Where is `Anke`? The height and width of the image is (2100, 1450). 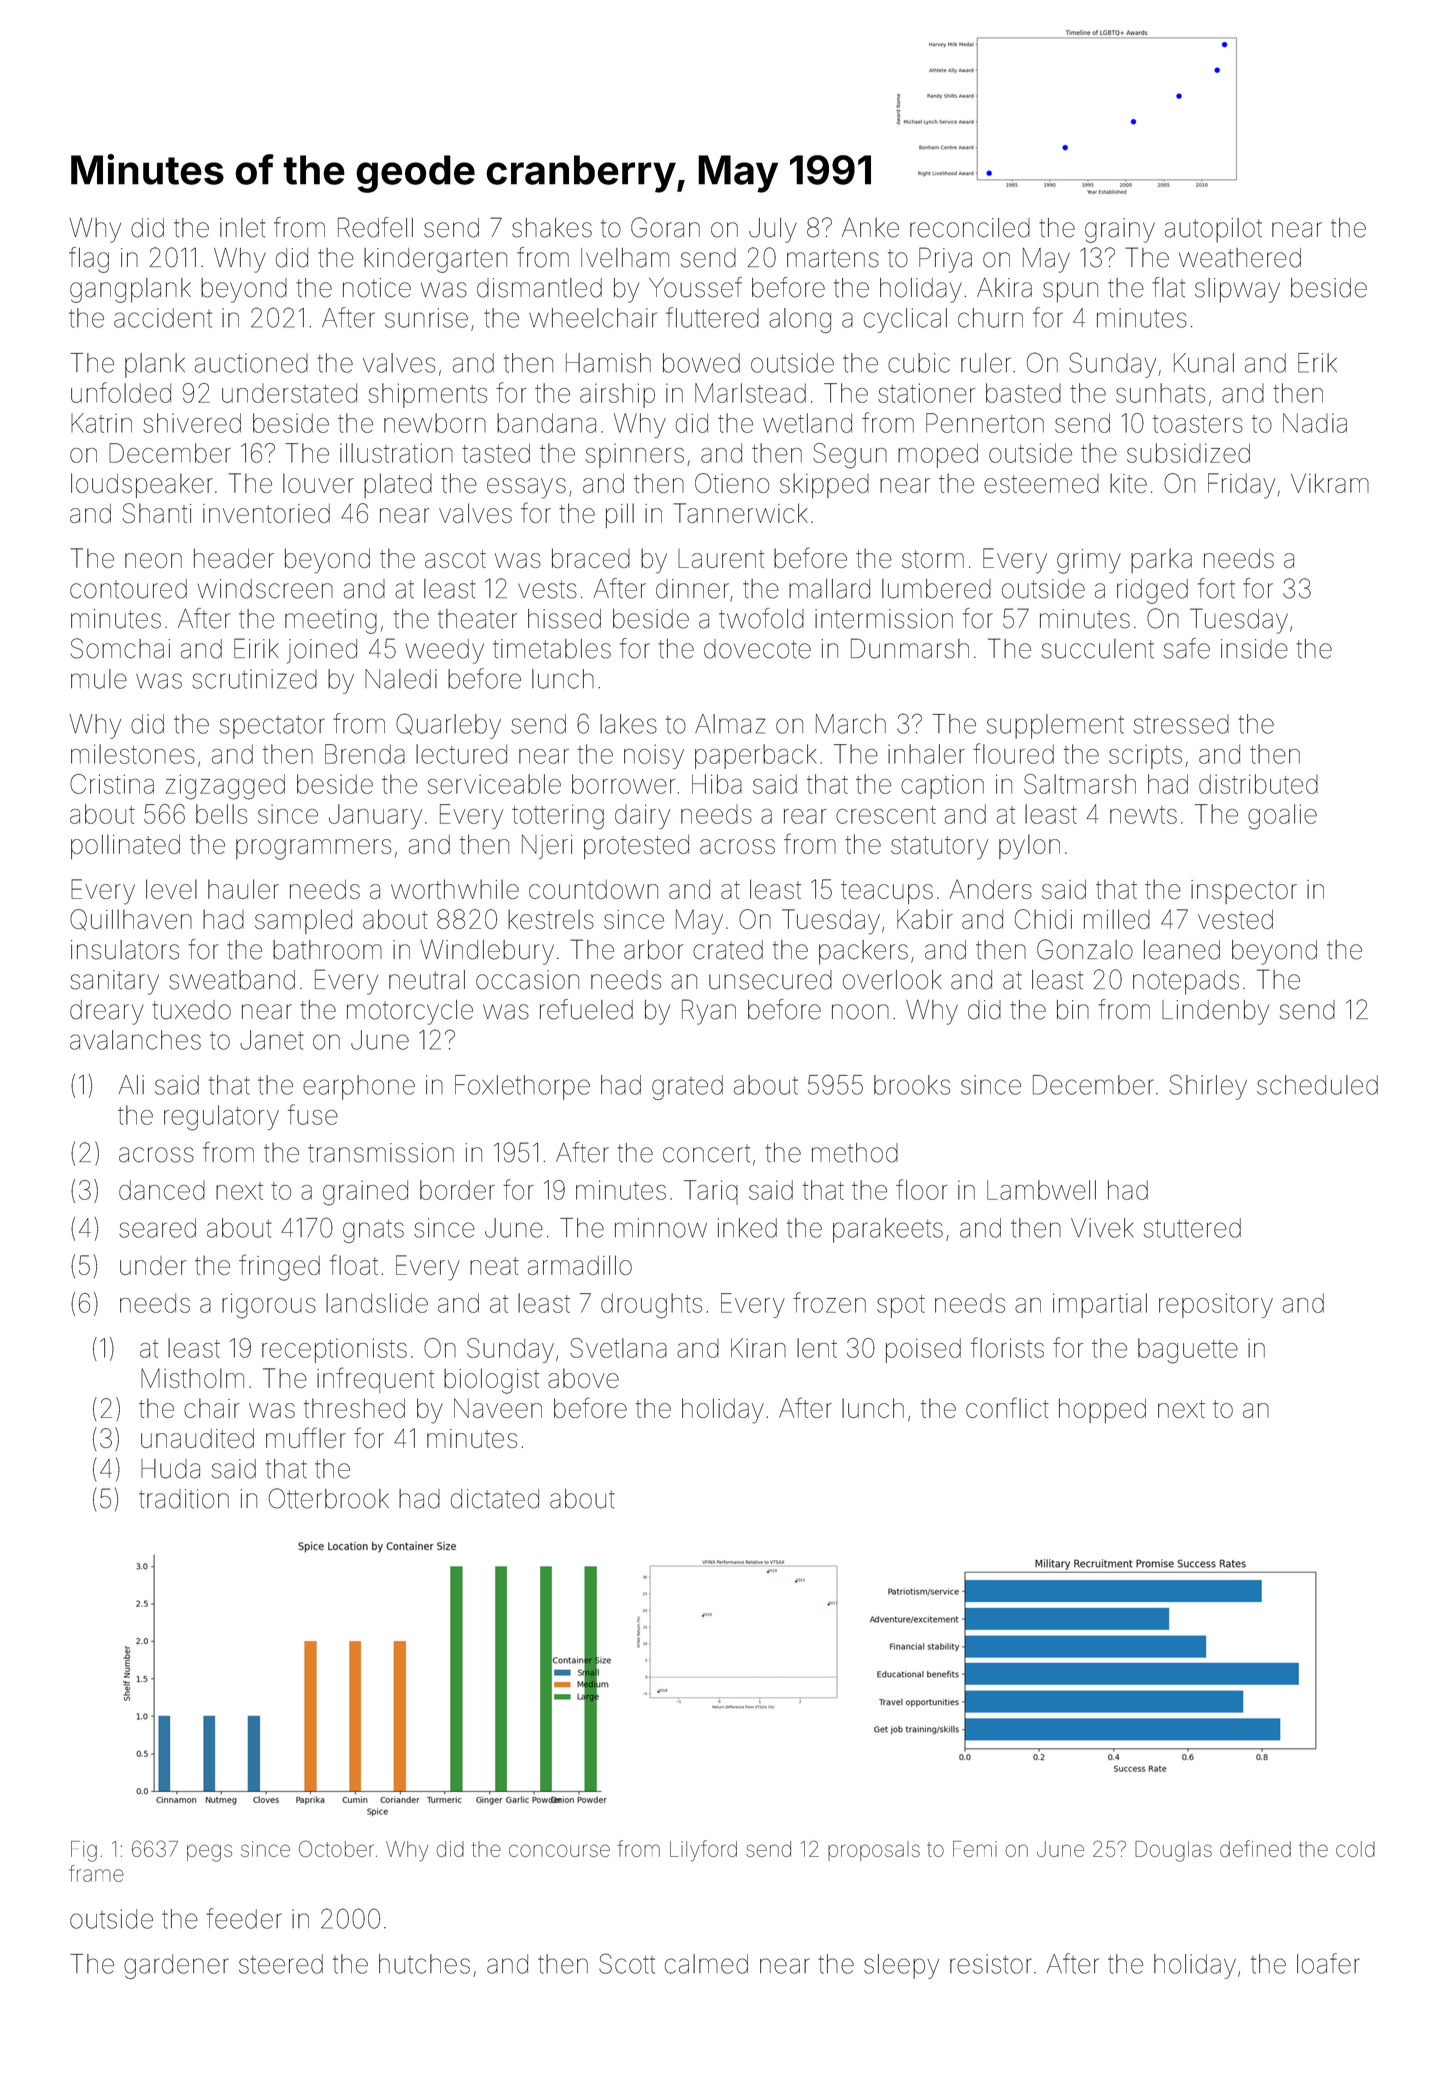
Anke is located at coordinates (870, 228).
